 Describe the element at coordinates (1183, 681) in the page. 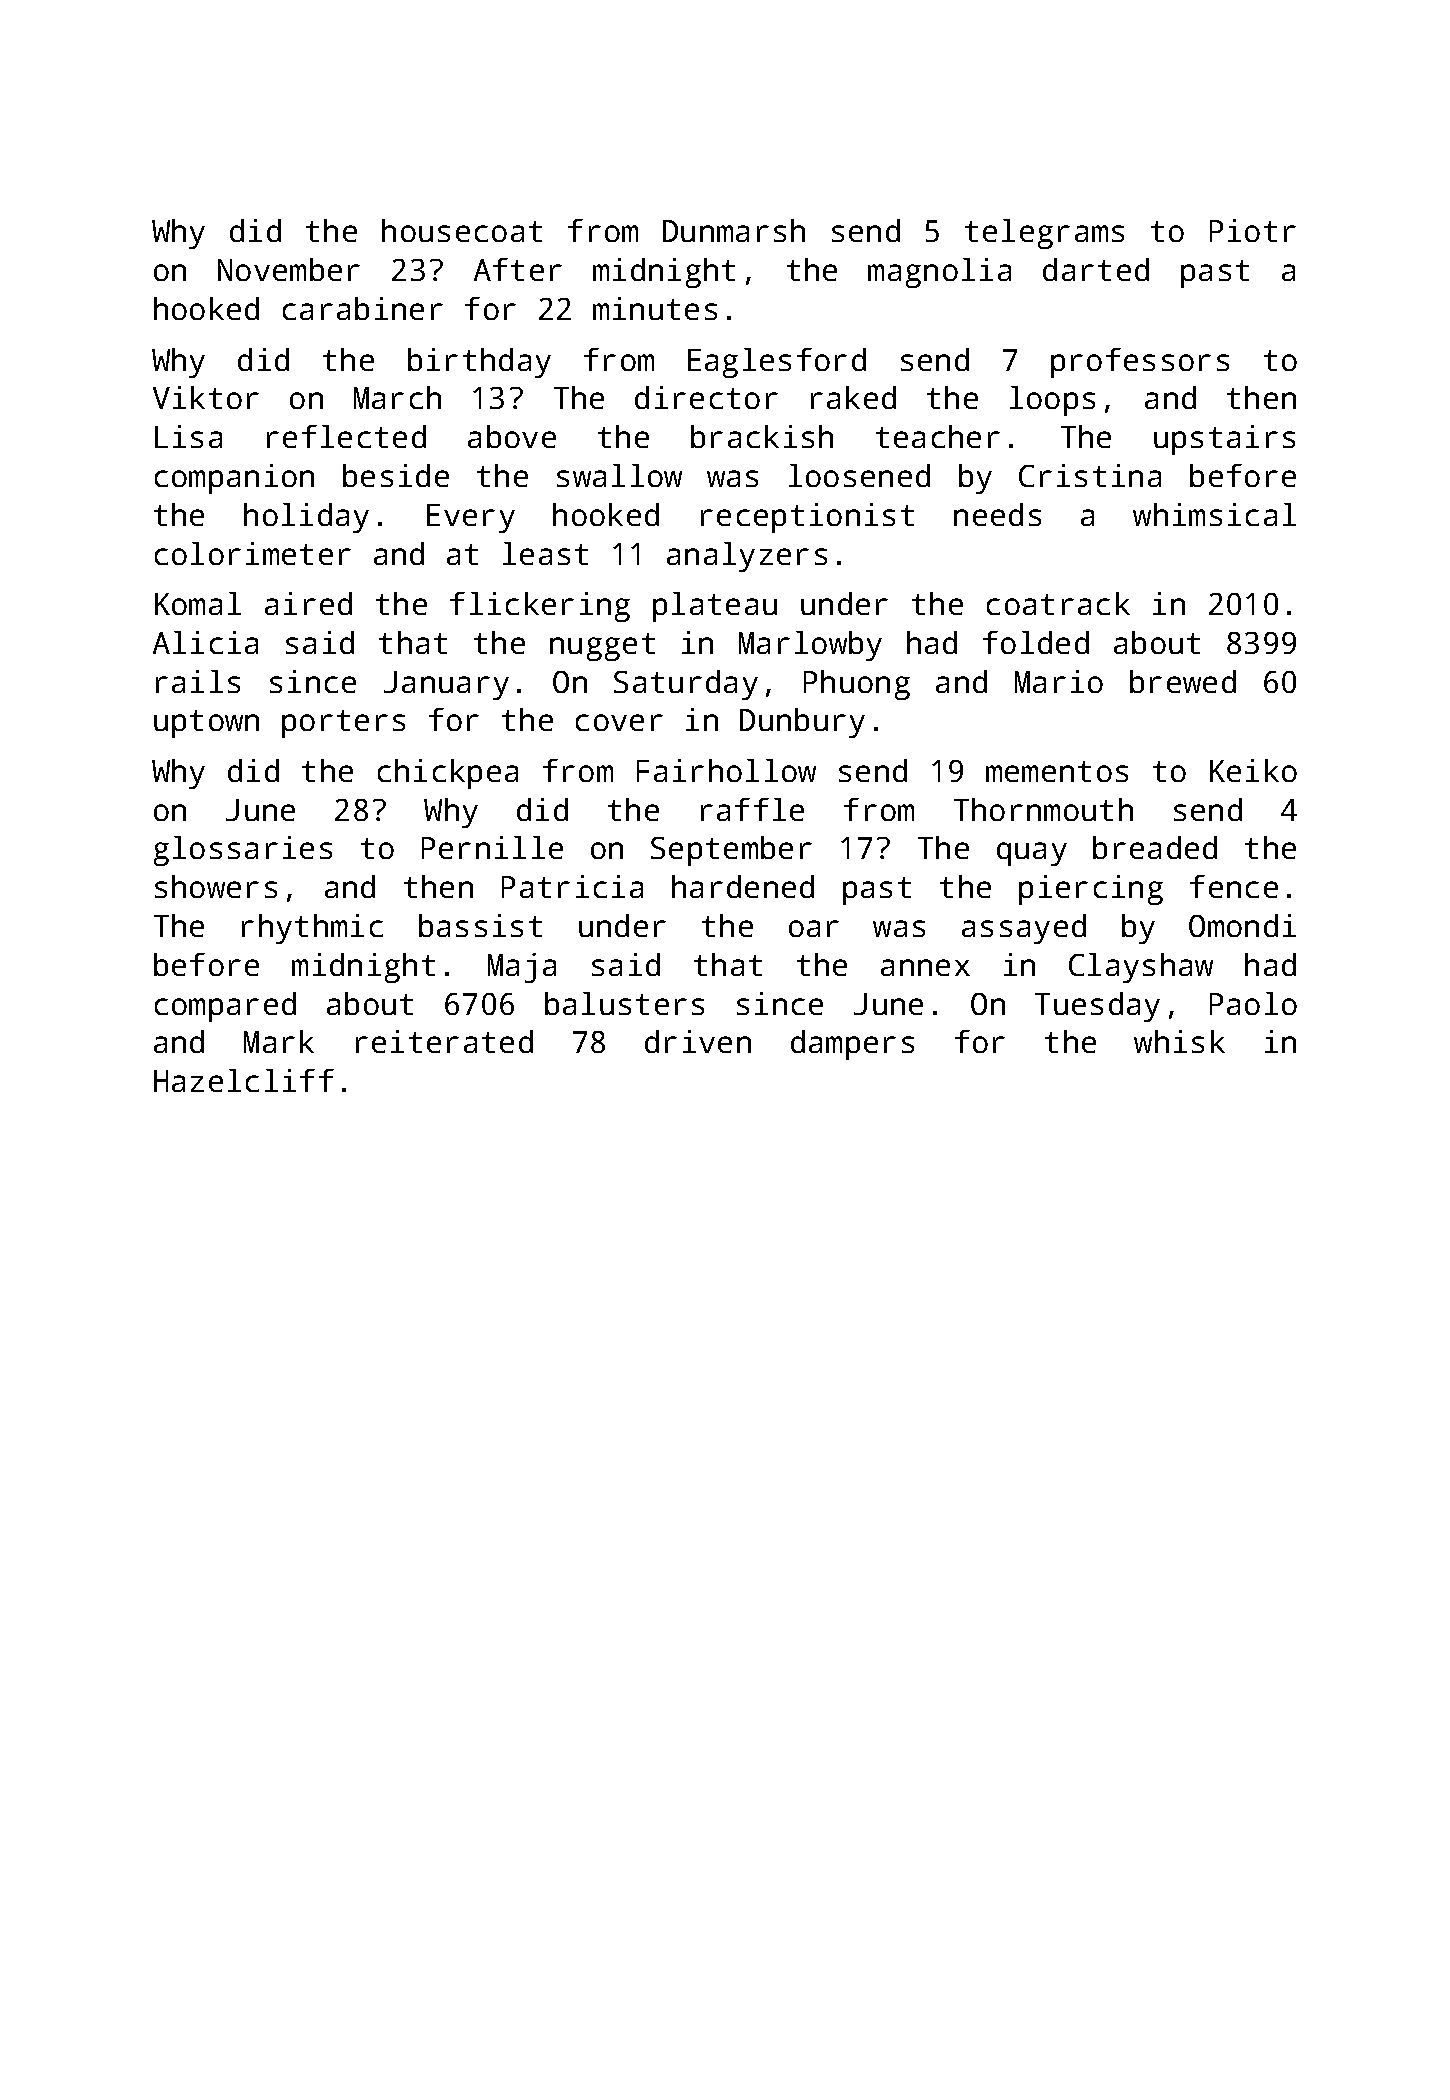

I see `brewed` at that location.
